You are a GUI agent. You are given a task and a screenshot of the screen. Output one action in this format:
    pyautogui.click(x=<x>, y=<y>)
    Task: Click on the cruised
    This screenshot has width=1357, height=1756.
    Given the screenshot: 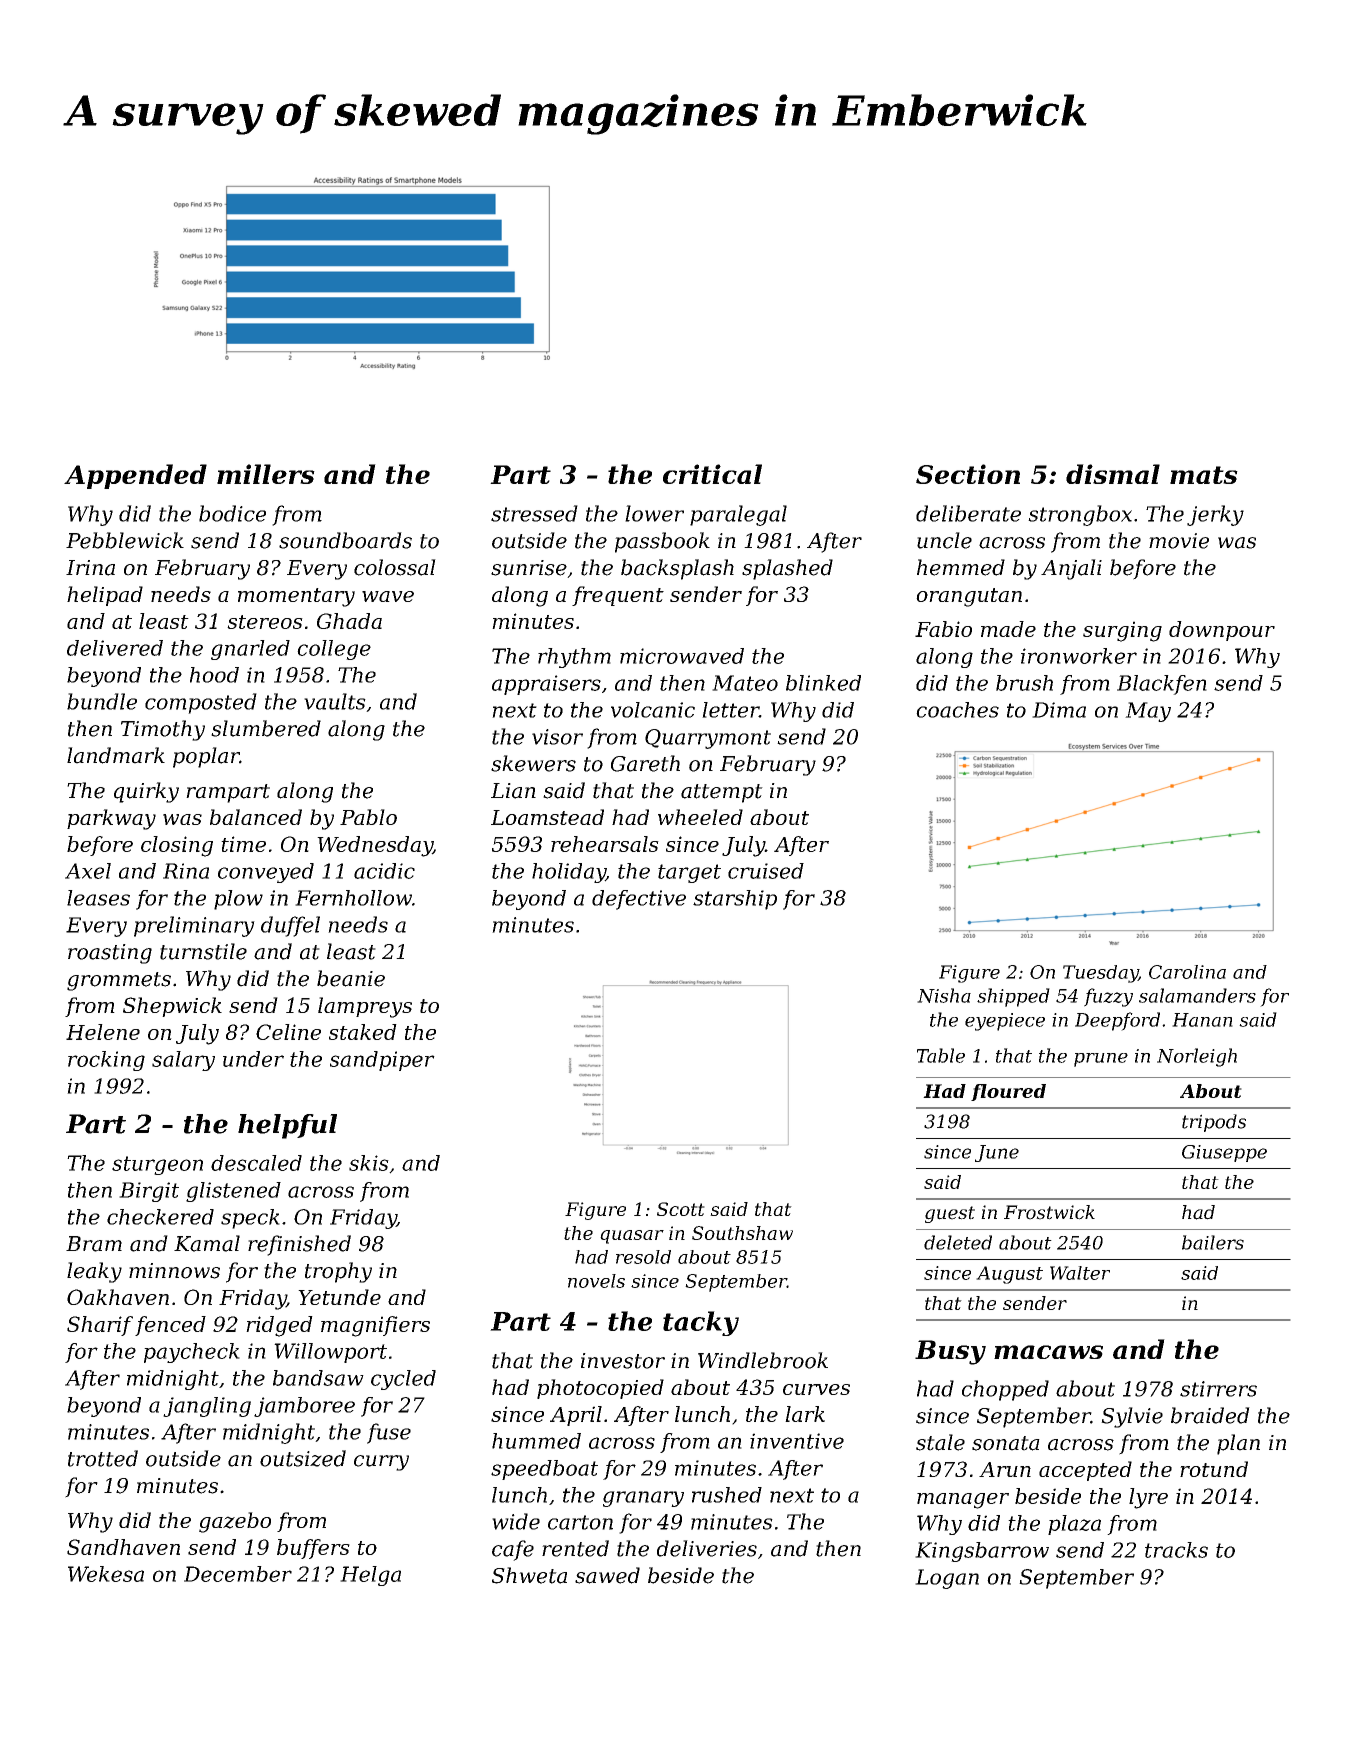 What is the action you would take?
    pyautogui.click(x=766, y=871)
